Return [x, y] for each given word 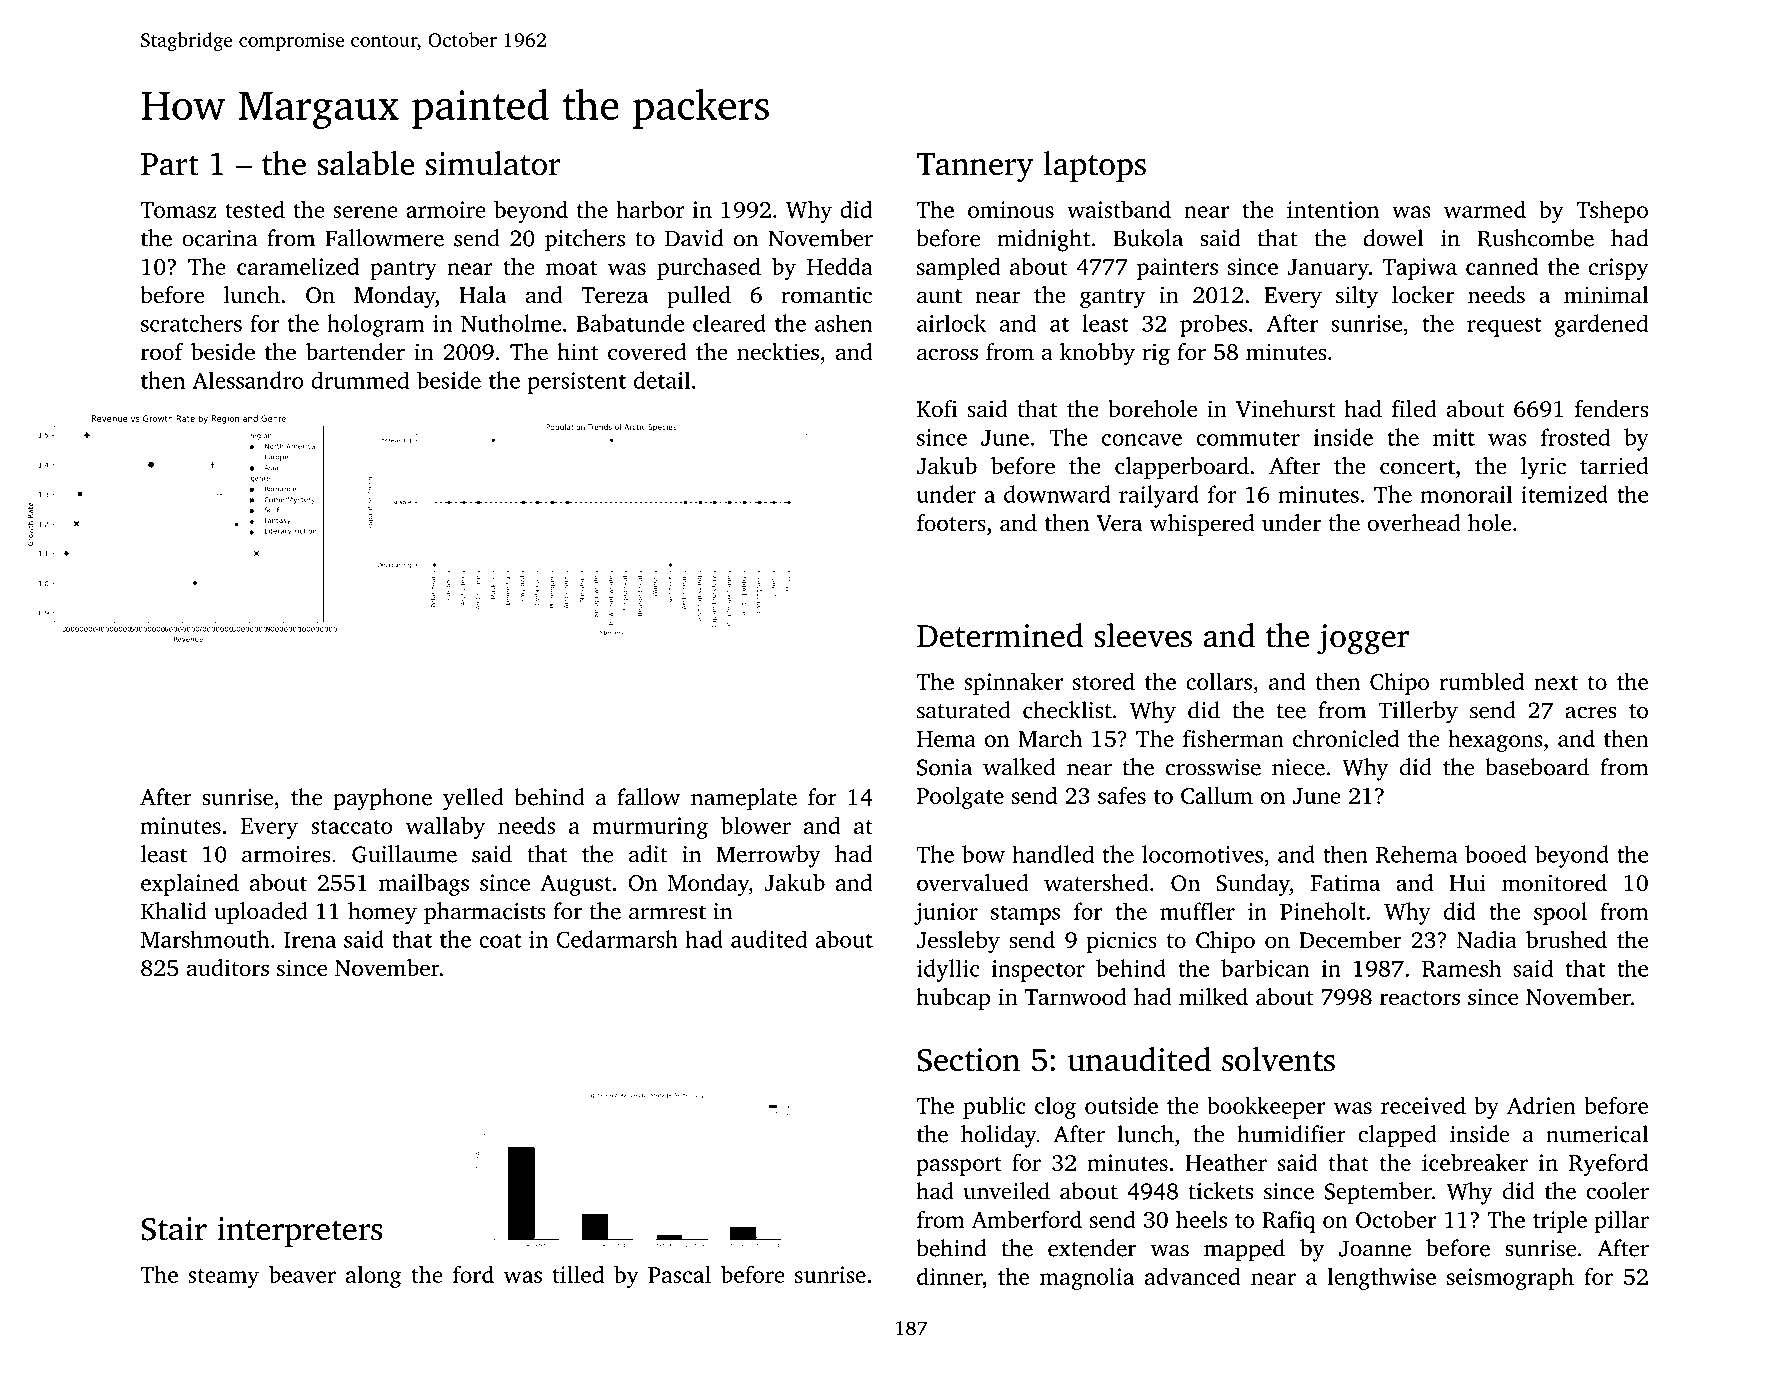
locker [1423, 294]
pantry [403, 270]
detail [662, 380]
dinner [949, 1276]
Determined [1000, 635]
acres [1590, 713]
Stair [174, 1229]
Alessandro [248, 380]
